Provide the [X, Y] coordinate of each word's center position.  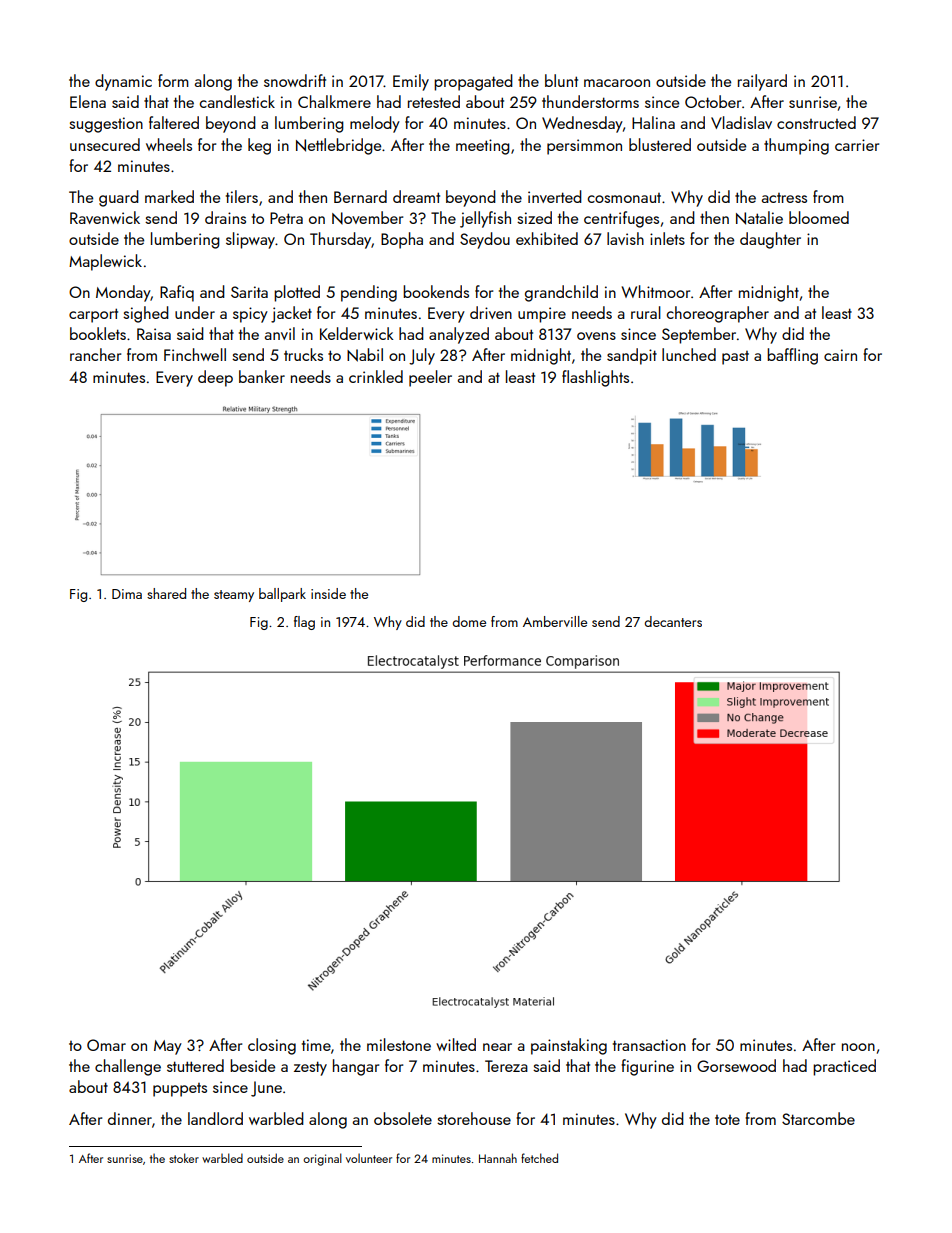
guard [119, 198]
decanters [673, 621]
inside [328, 593]
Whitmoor [656, 291]
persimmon [584, 147]
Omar [106, 1045]
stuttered [195, 1065]
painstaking [569, 1046]
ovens [596, 336]
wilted [456, 1044]
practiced [844, 1067]
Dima [127, 594]
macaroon [617, 83]
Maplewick [105, 262]
